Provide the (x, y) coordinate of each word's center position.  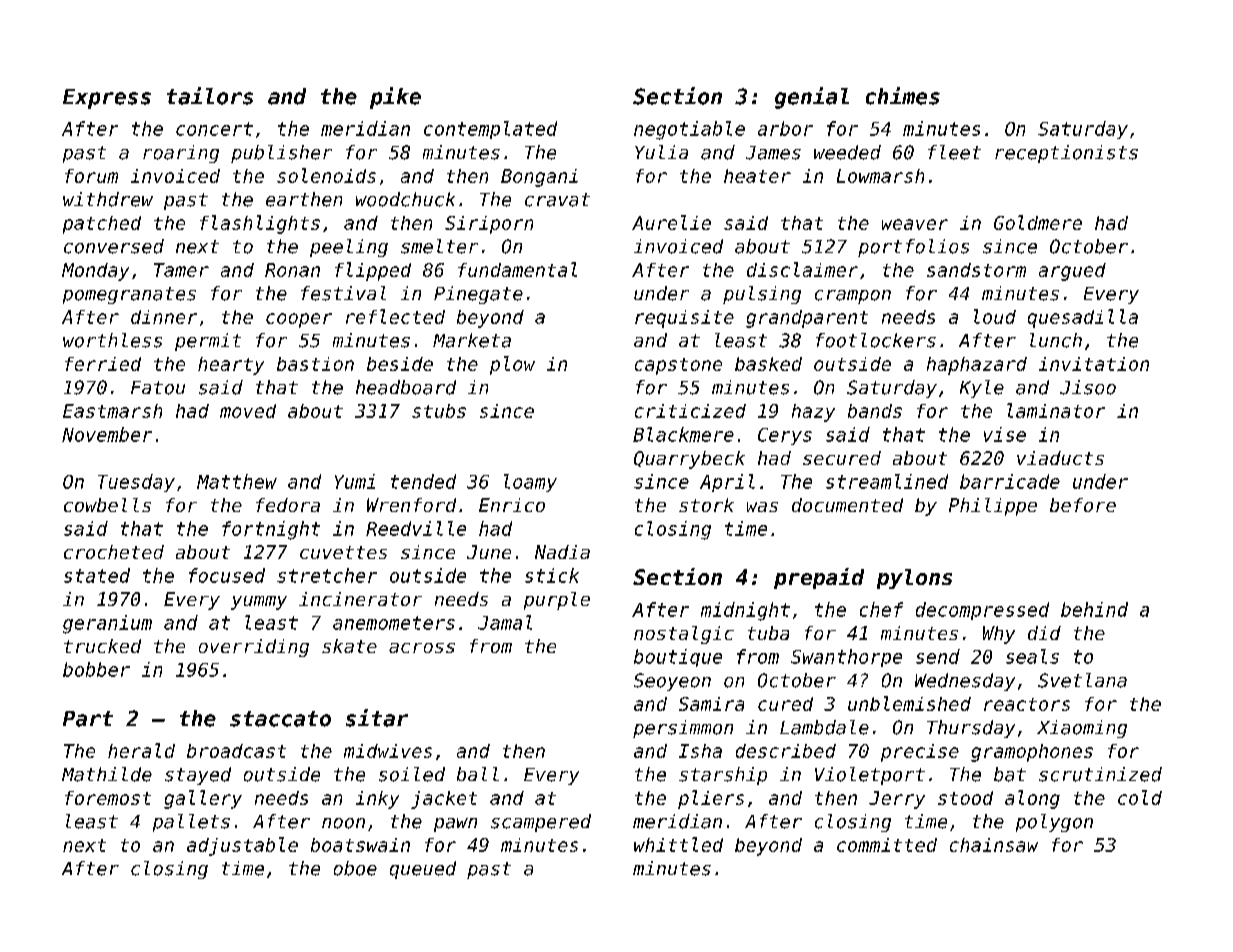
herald (141, 750)
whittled (678, 844)
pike (395, 98)
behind (1094, 609)
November (107, 434)
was (762, 507)
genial (812, 98)
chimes (903, 96)
